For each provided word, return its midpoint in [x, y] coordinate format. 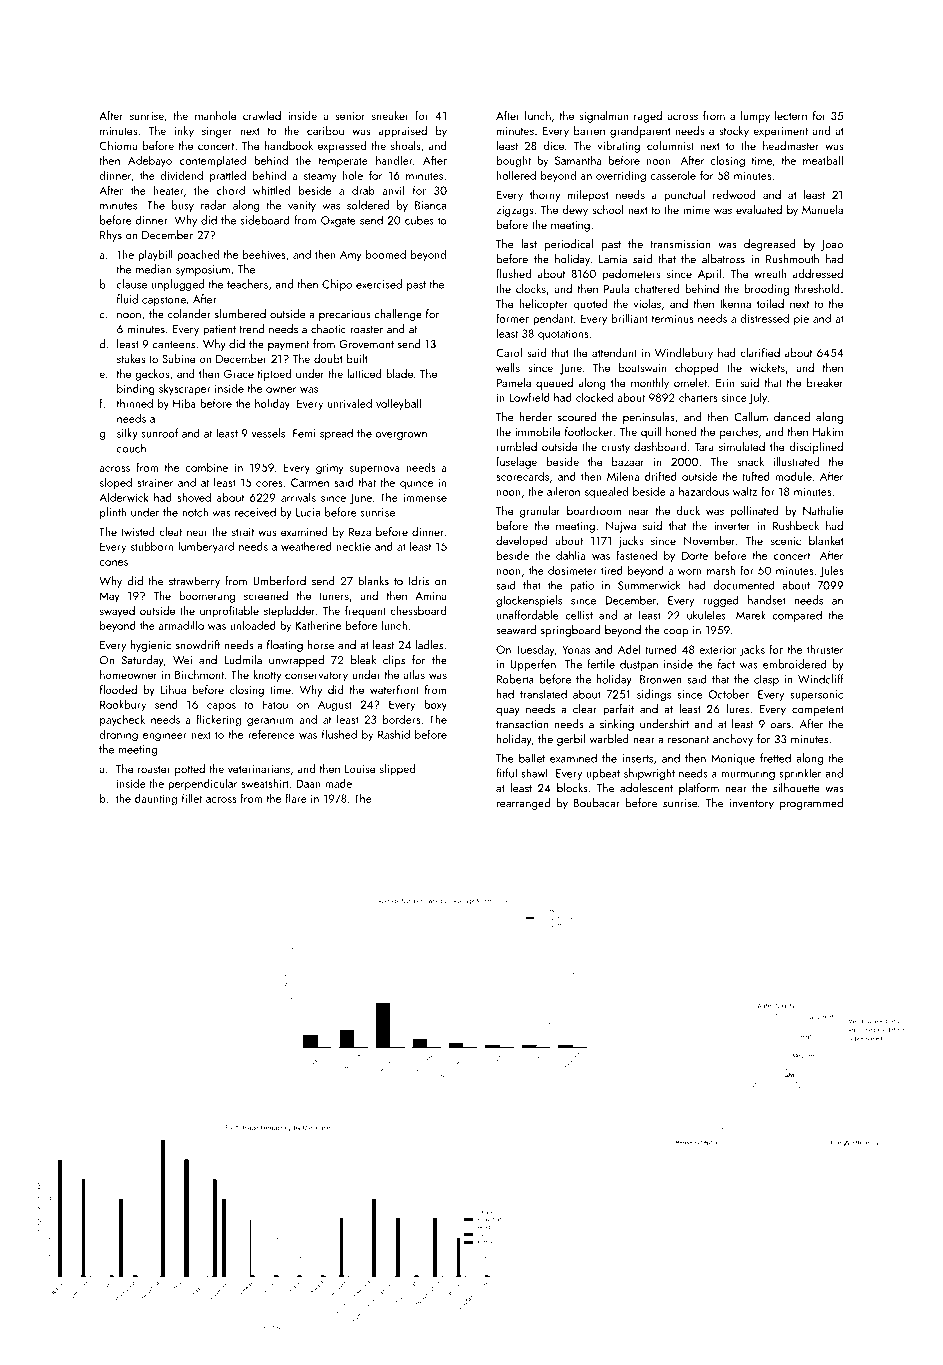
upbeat [603, 774]
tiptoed [274, 375]
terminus [673, 318]
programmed [811, 804]
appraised [403, 132]
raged [648, 117]
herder [536, 417]
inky [184, 132]
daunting [156, 800]
